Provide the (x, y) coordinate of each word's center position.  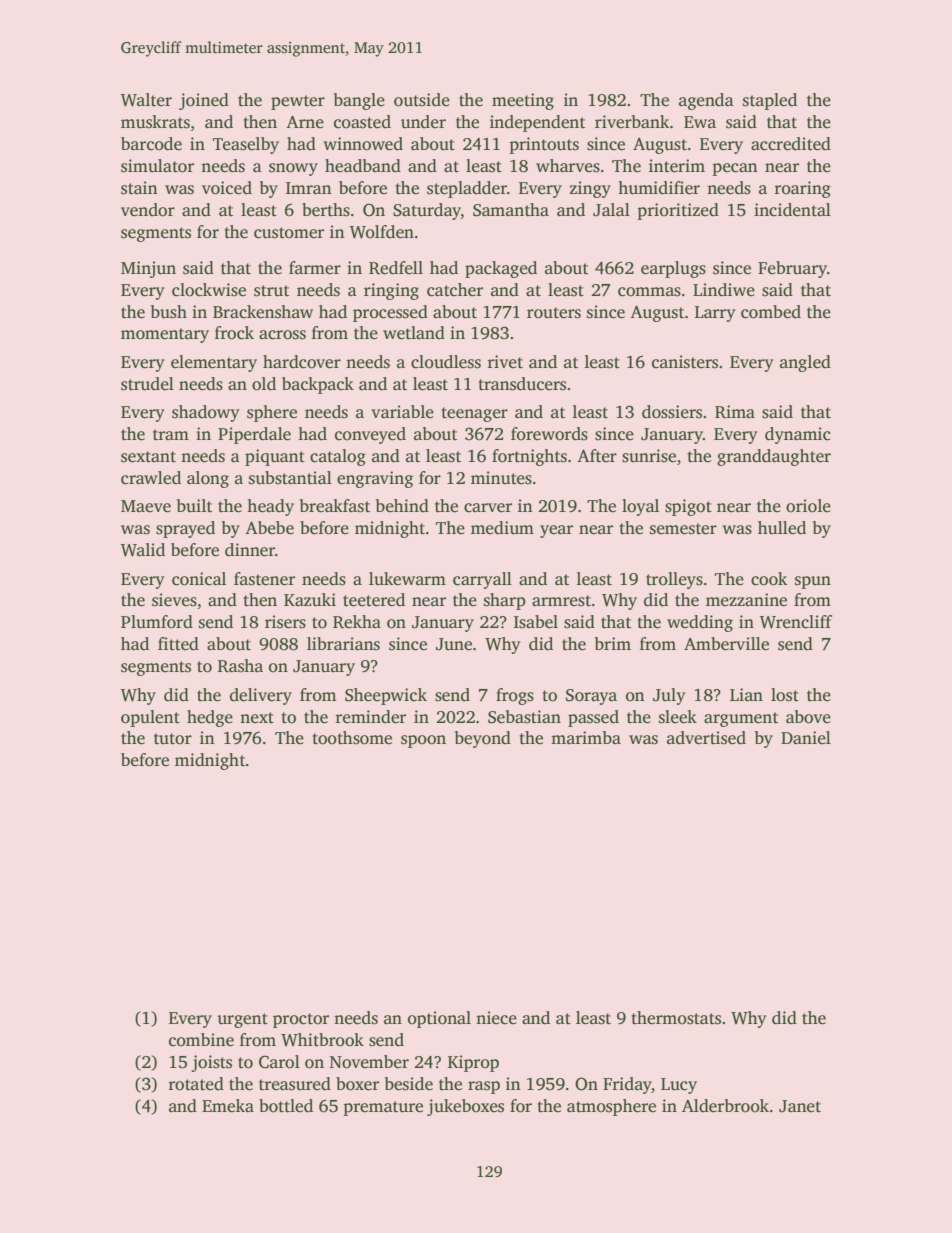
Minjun (148, 269)
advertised (706, 738)
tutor (173, 739)
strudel (147, 384)
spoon (423, 741)
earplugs (673, 269)
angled (805, 363)
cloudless (446, 362)
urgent (243, 1020)
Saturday (427, 211)
